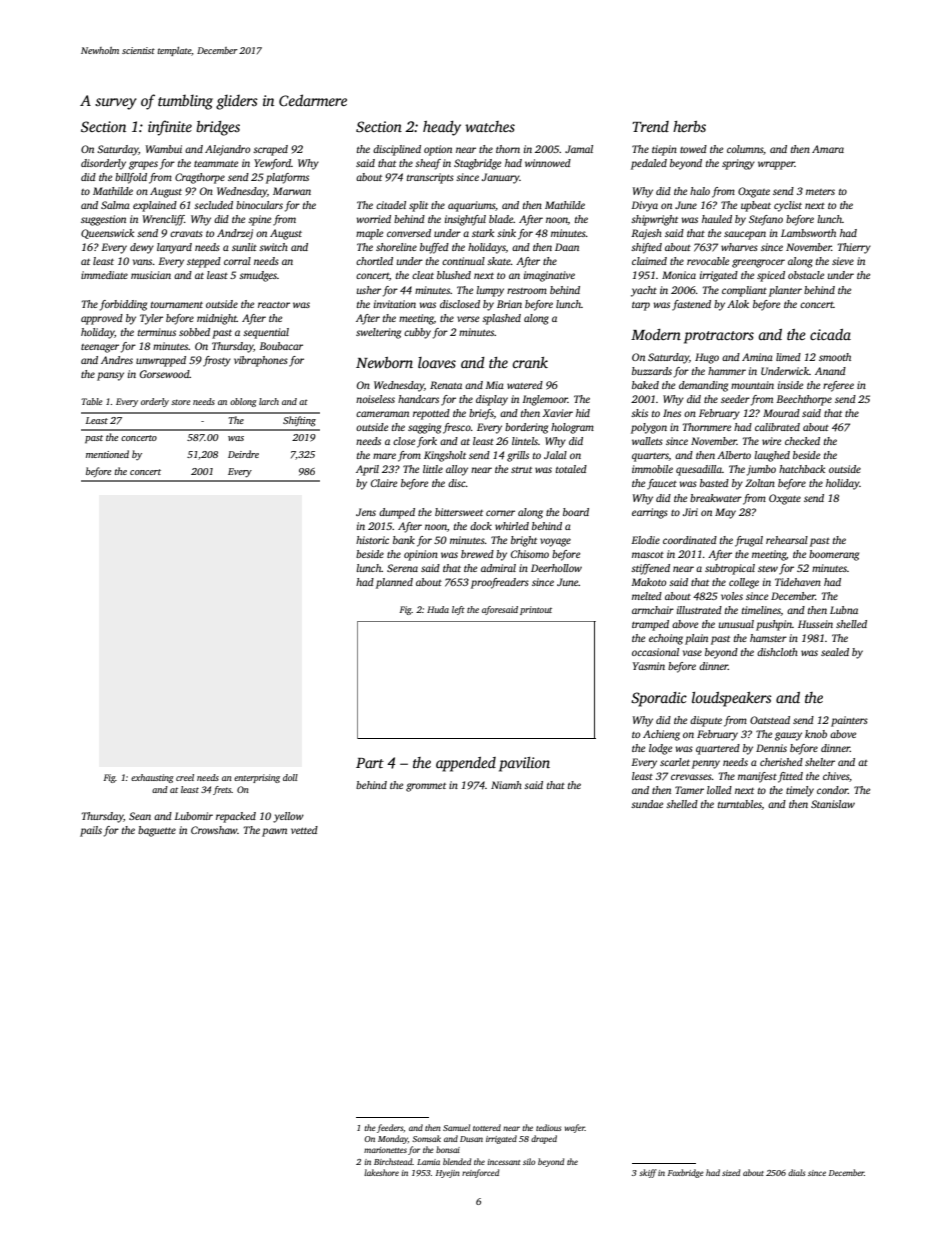 Image resolution: width=952 pixels, height=1233 pixels. What do you see at coordinates (689, 126) in the image?
I see `herbs` at bounding box center [689, 126].
